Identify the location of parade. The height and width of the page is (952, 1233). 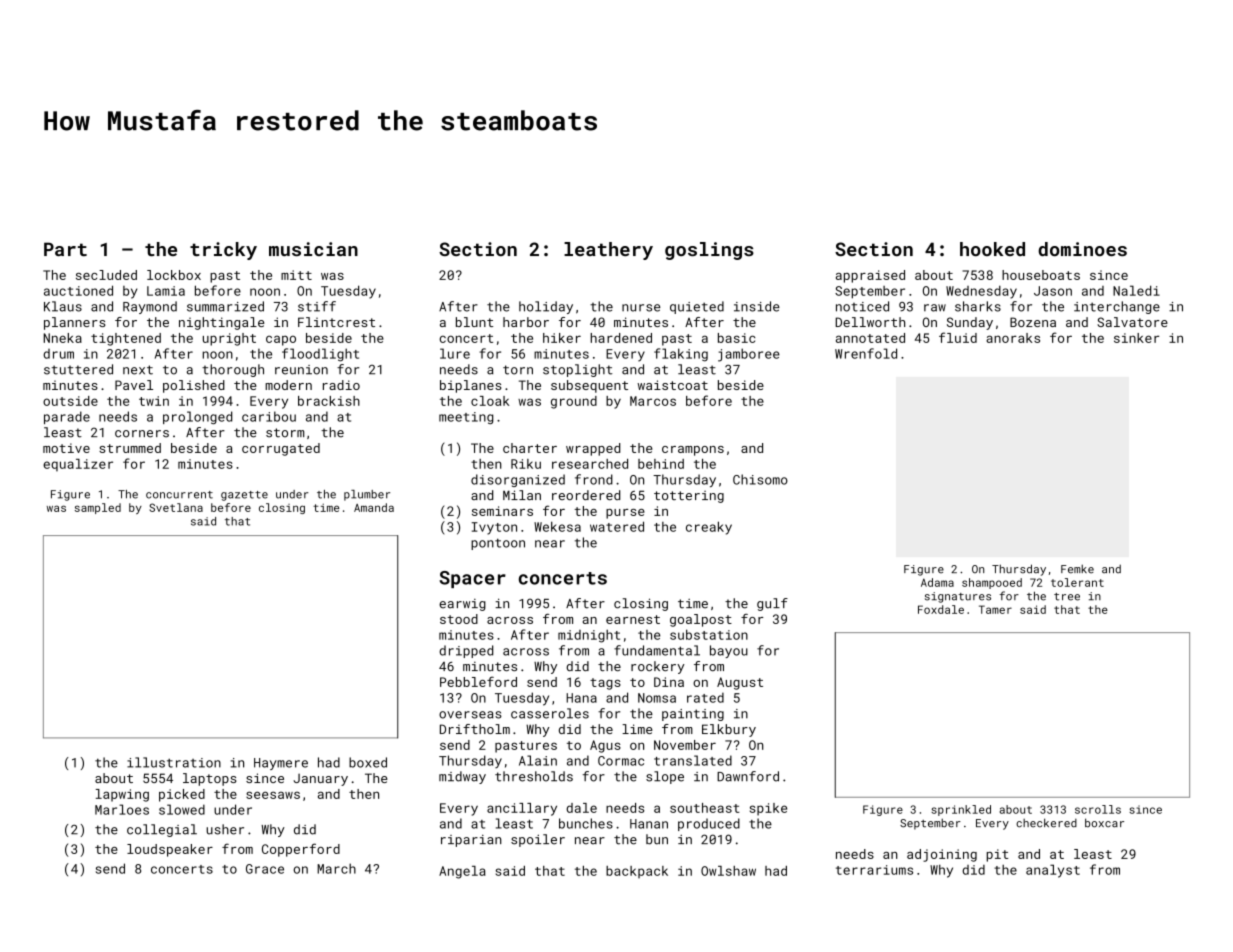
(67, 417).
